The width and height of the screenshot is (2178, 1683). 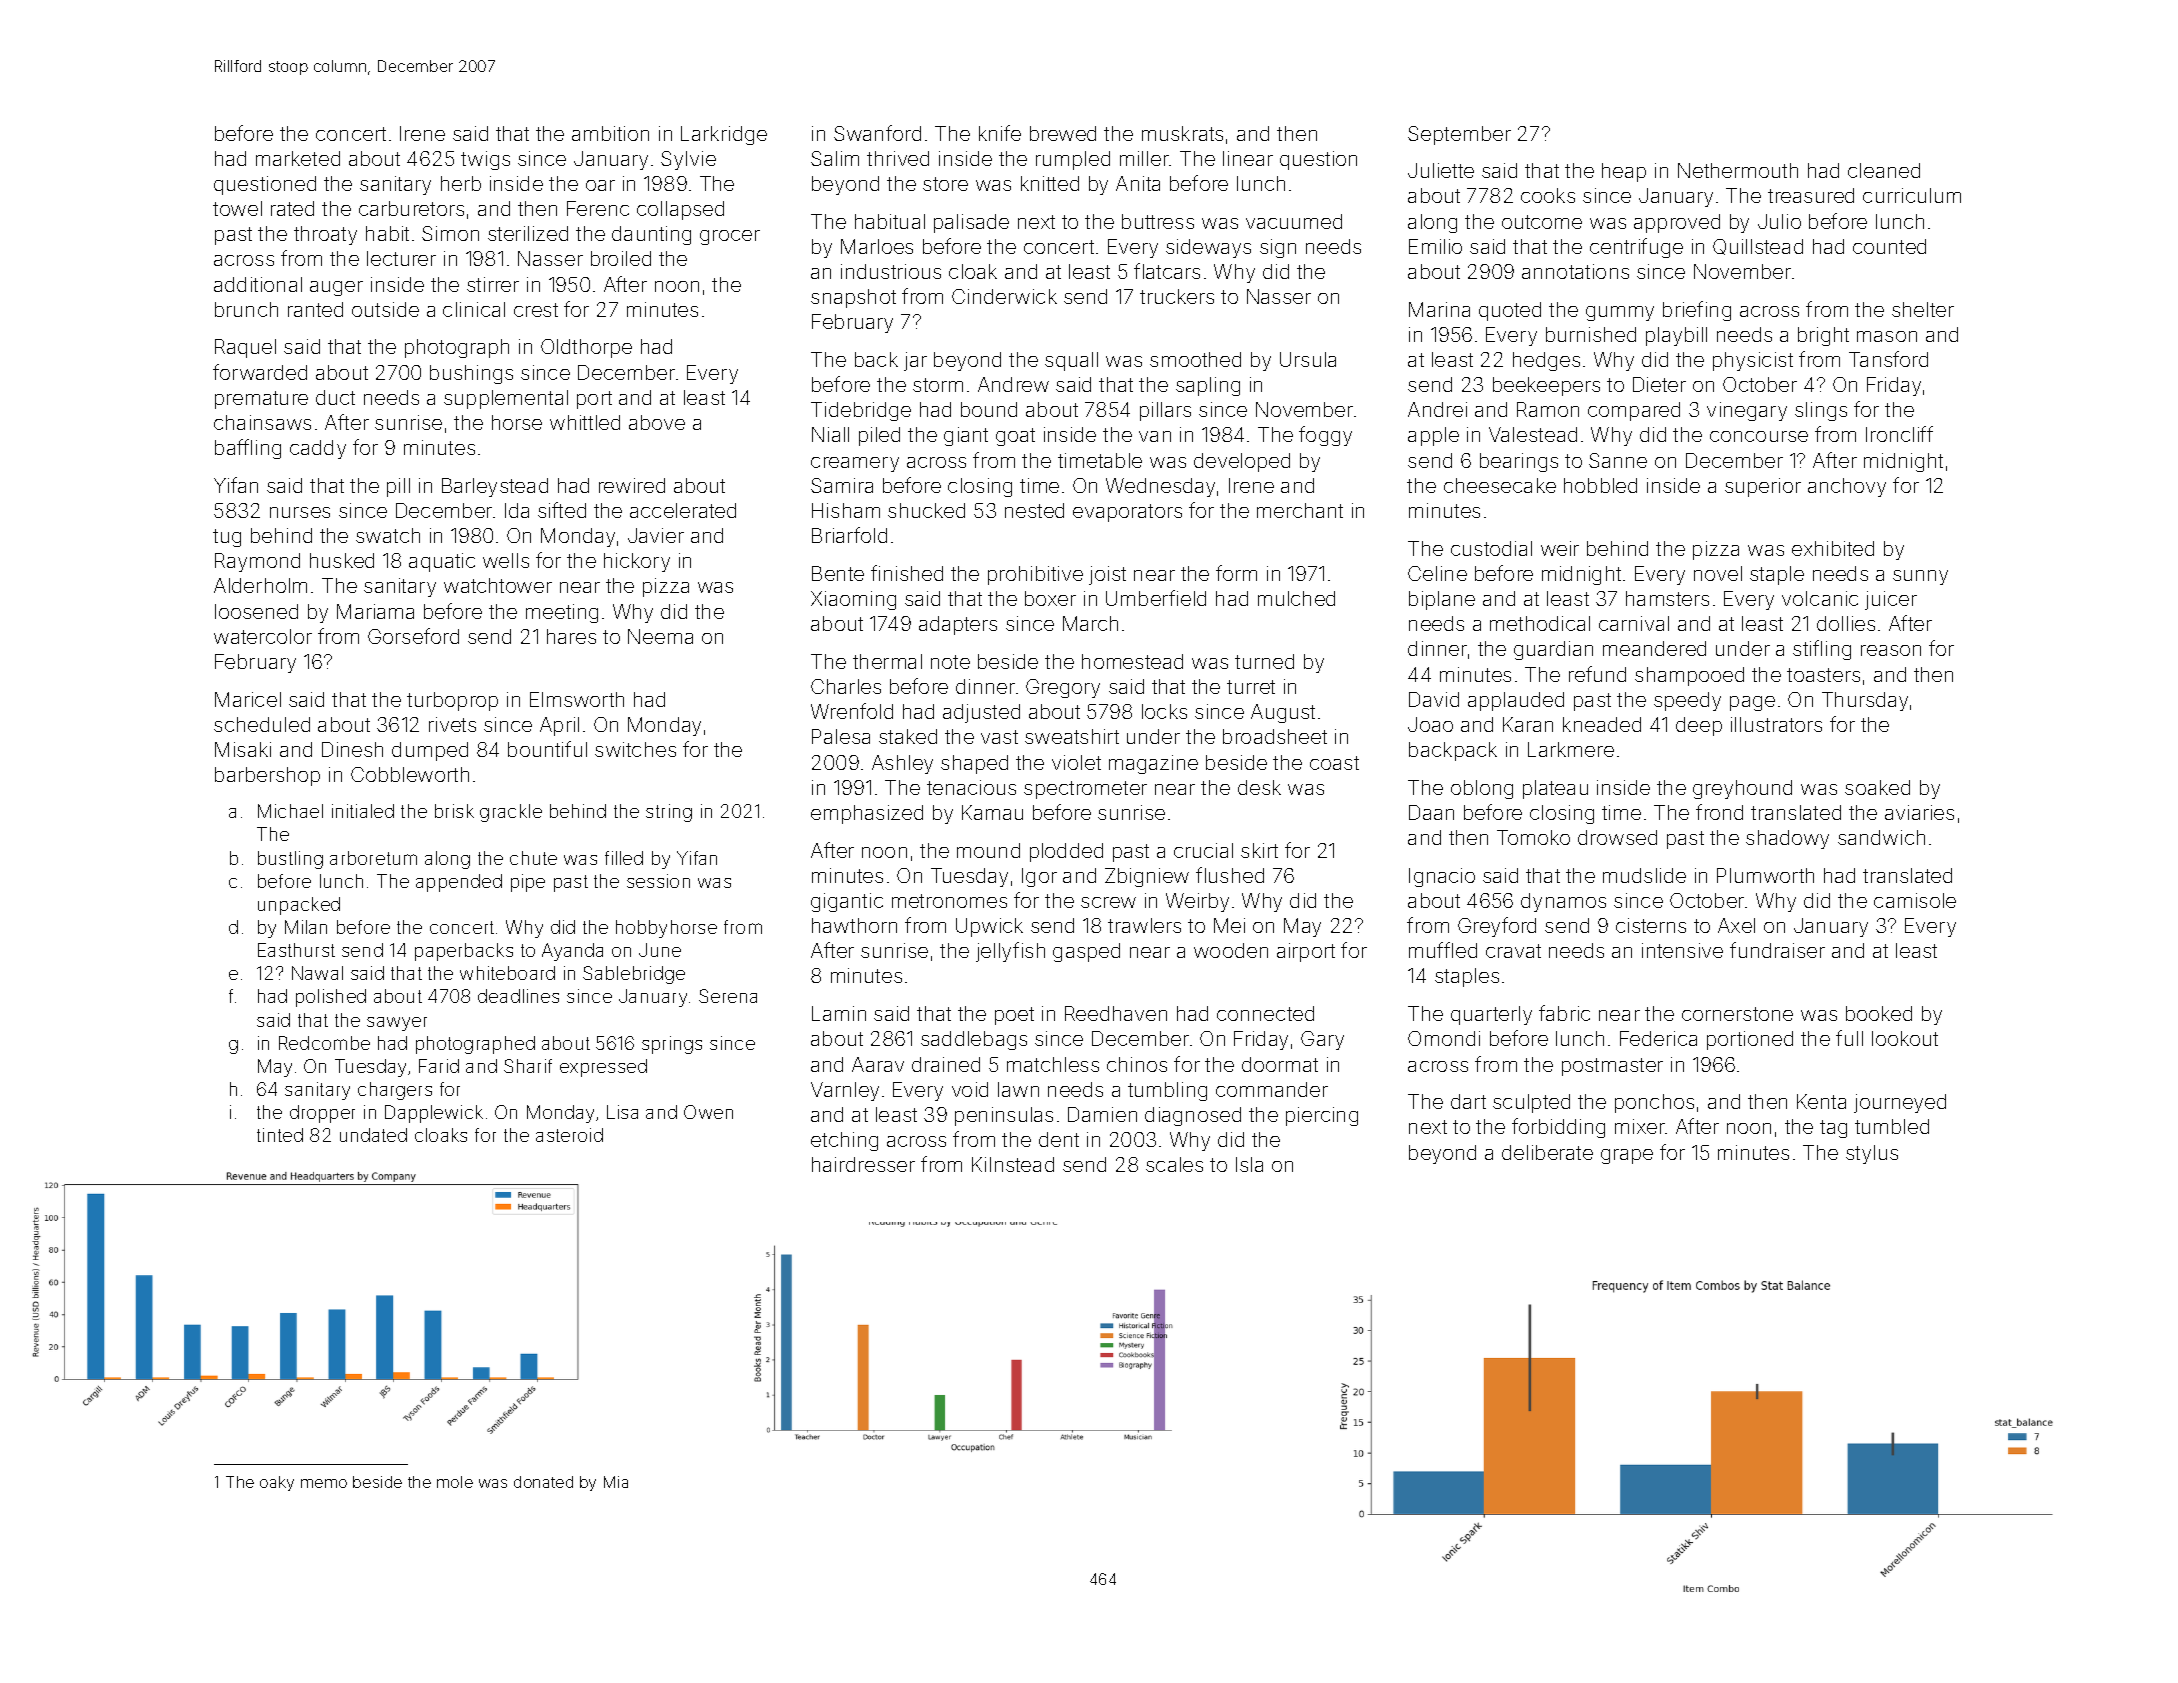 I want to click on Ironcliff, so click(x=1899, y=434).
